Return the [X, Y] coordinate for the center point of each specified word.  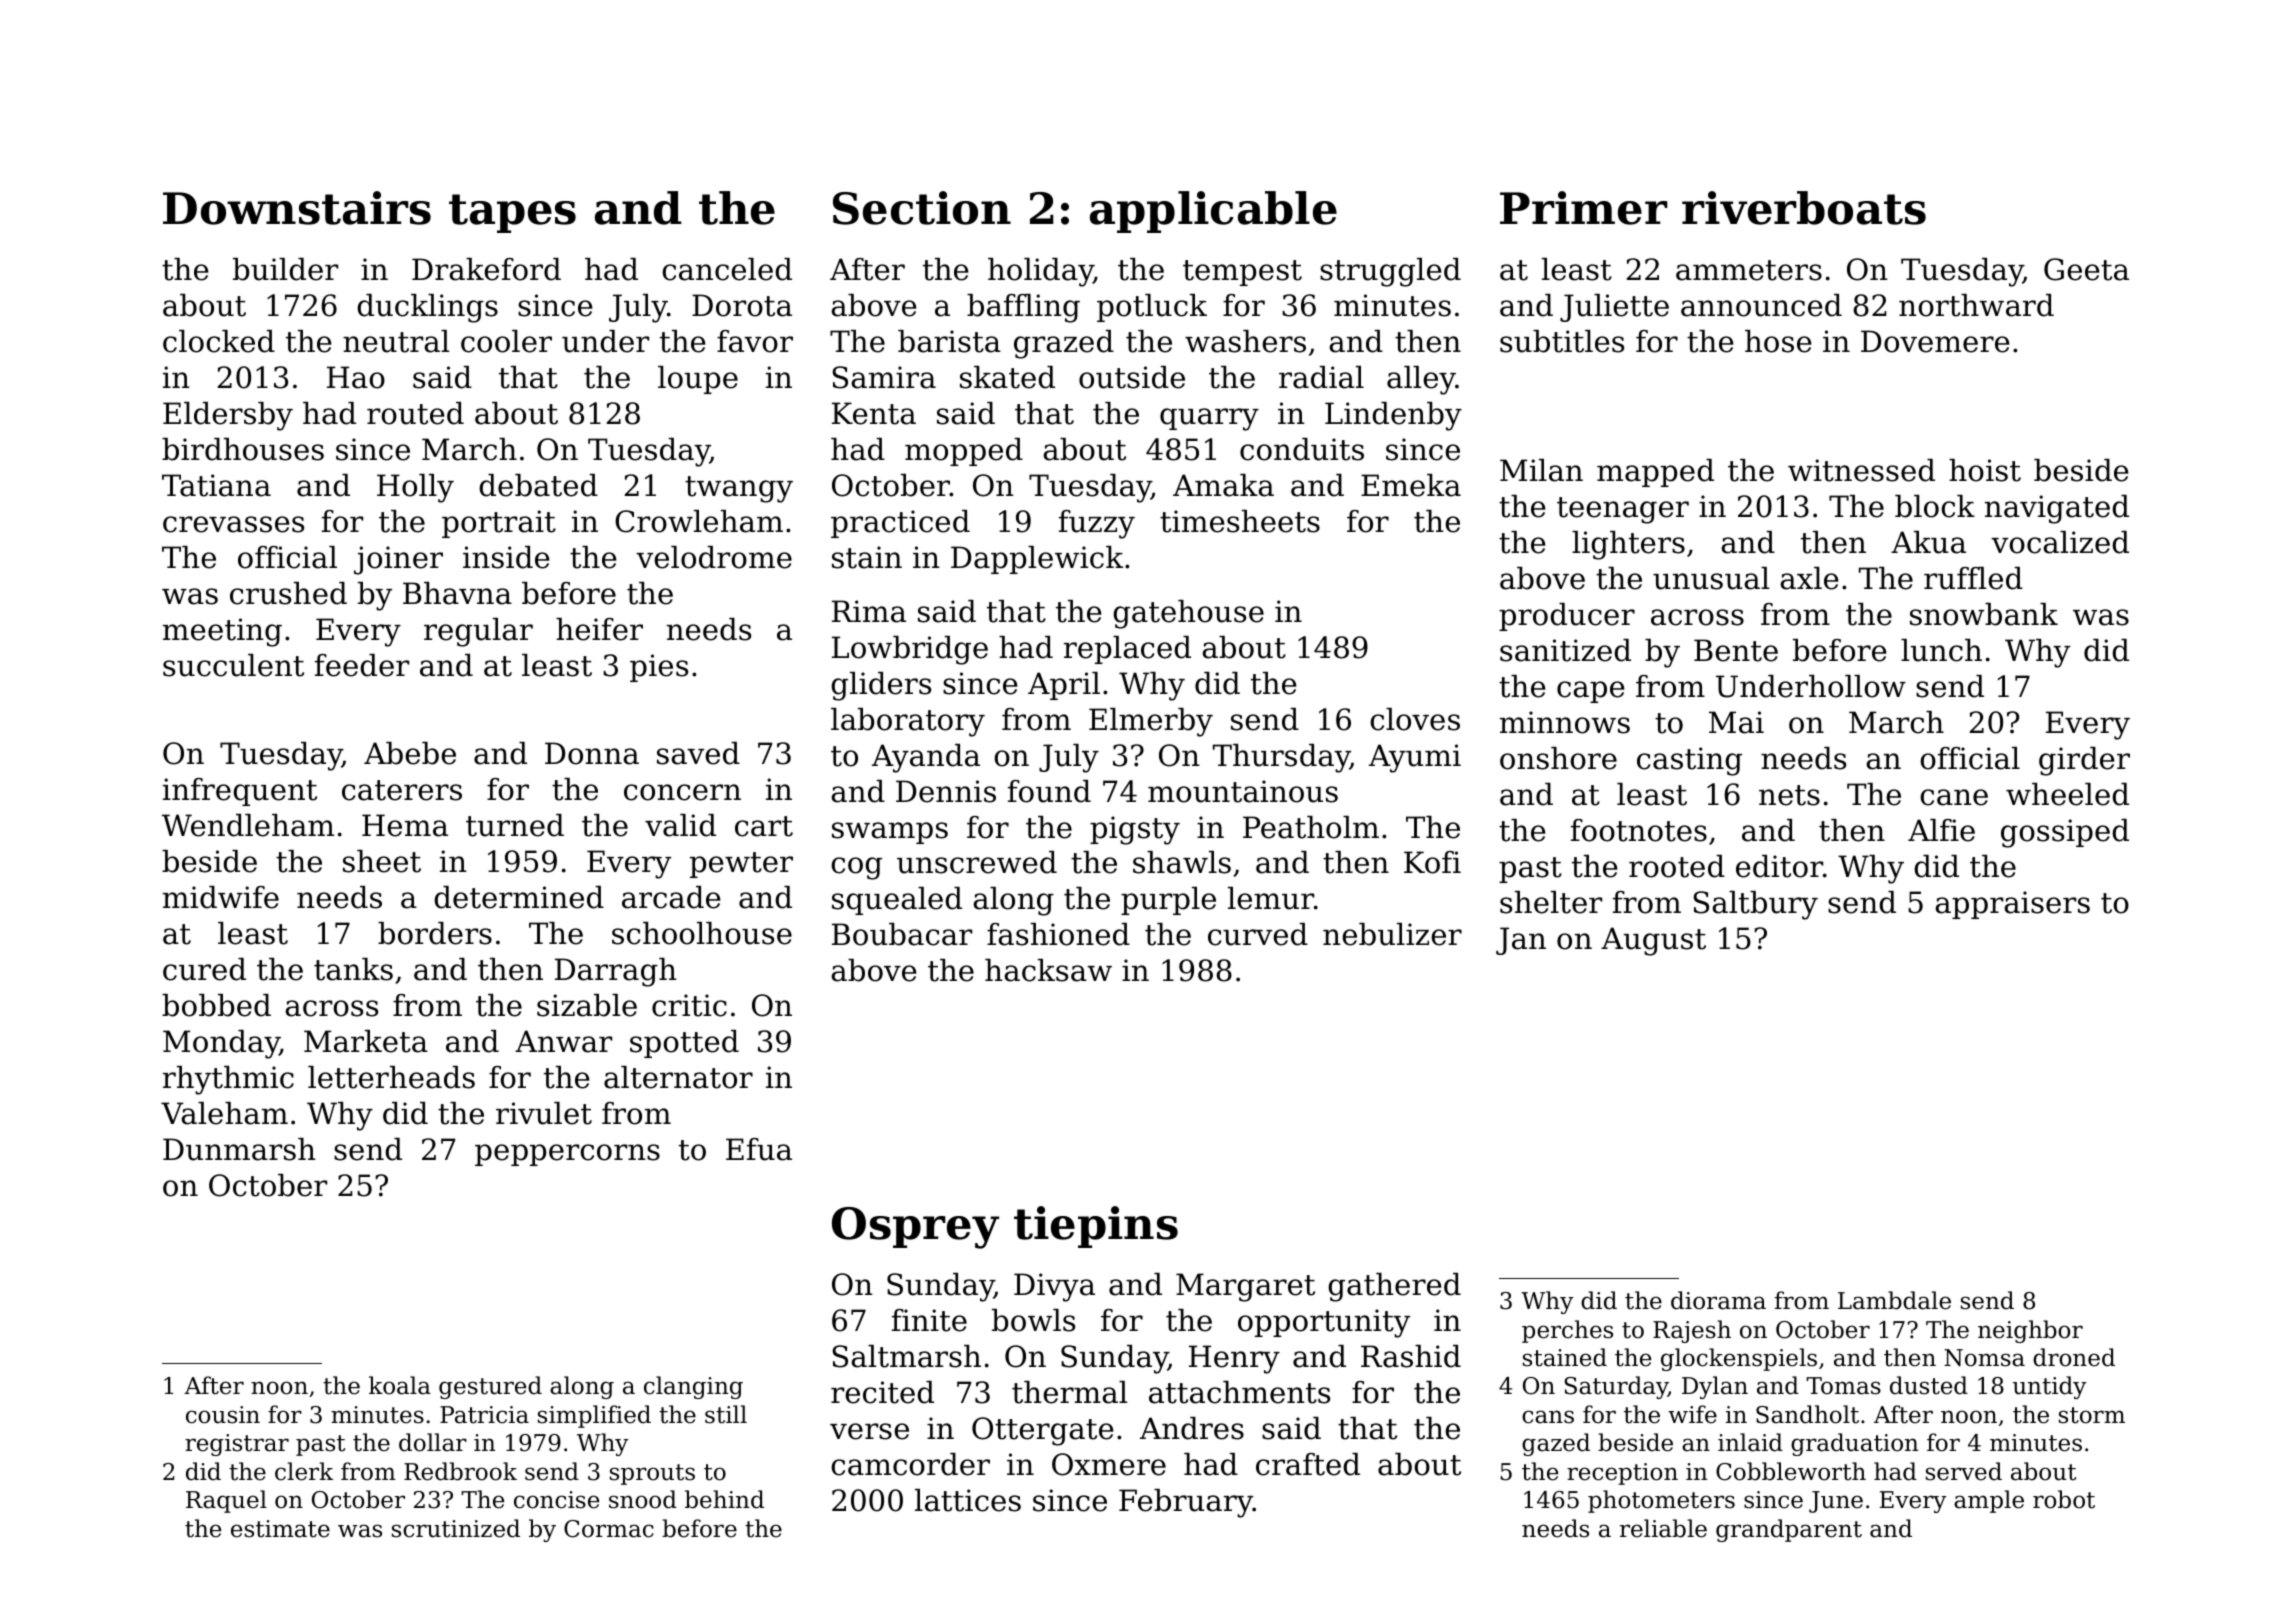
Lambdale [1894, 1300]
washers [1245, 341]
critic [689, 1005]
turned [515, 825]
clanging [693, 1387]
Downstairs [297, 208]
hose [1778, 341]
